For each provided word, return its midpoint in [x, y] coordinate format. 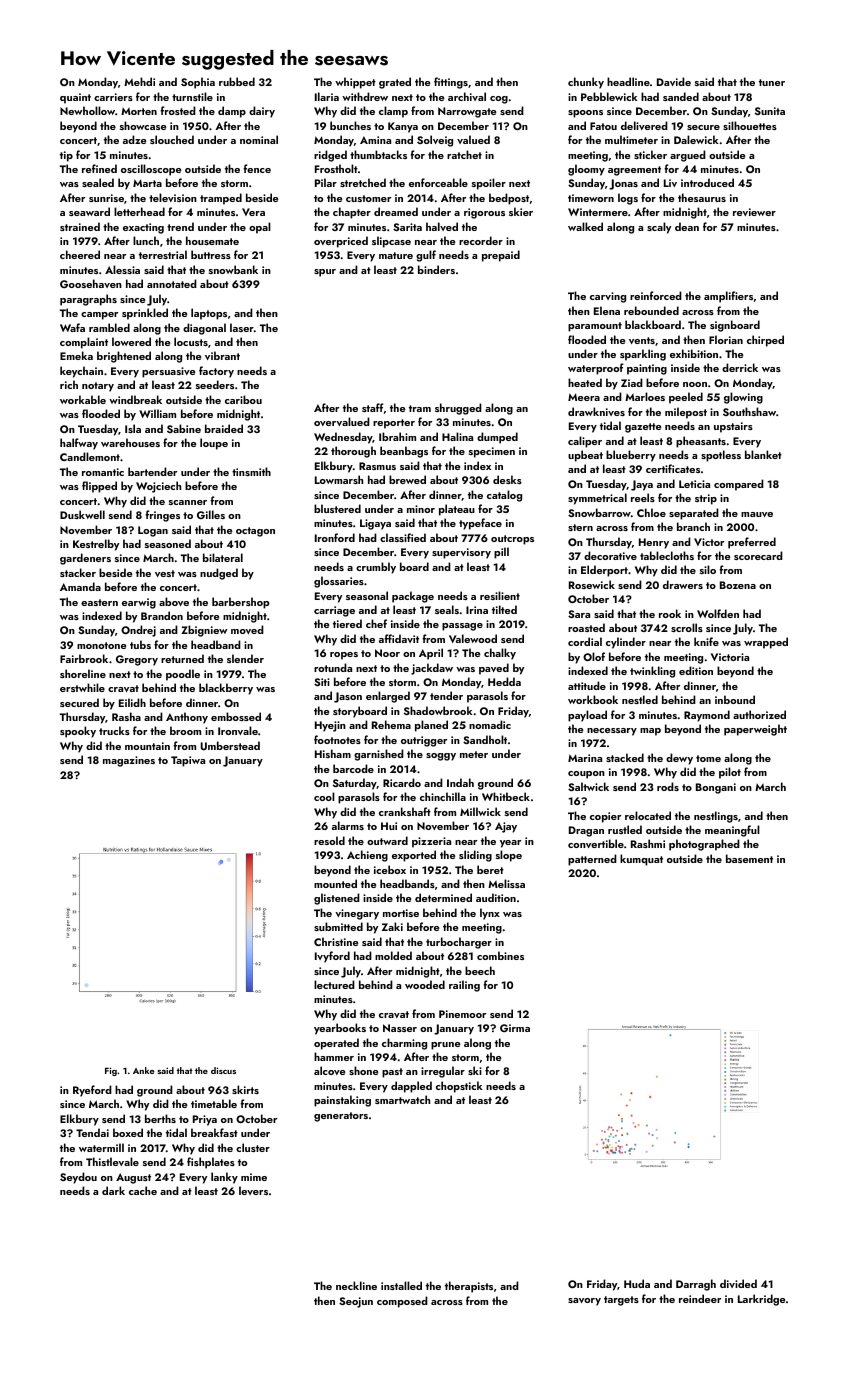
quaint [75, 98]
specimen [492, 452]
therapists [469, 1287]
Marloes [645, 396]
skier [521, 211]
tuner [772, 82]
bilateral [223, 557]
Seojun [356, 1302]
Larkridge [761, 1300]
